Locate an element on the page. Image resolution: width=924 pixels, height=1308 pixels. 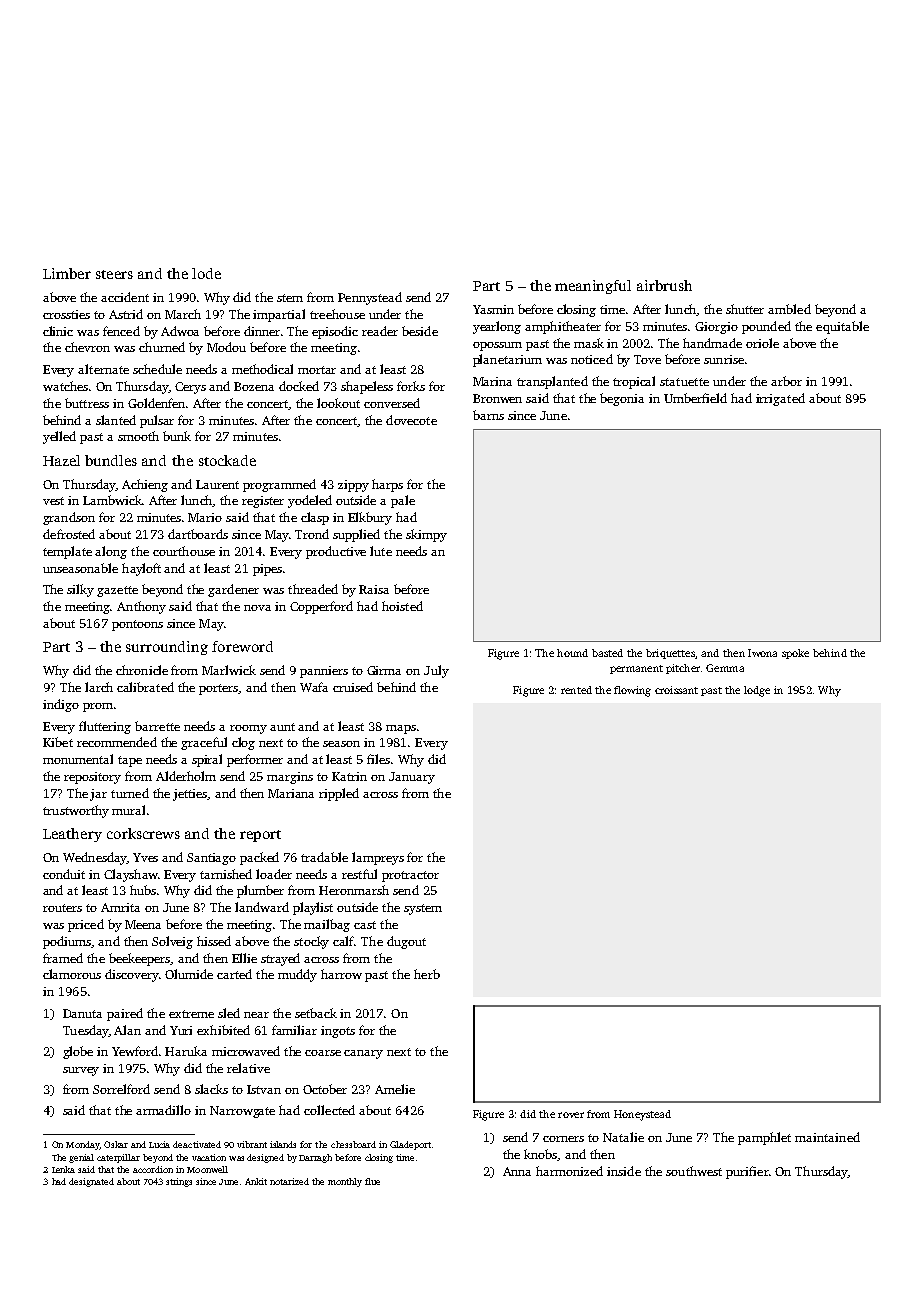
Iwona is located at coordinates (762, 653).
